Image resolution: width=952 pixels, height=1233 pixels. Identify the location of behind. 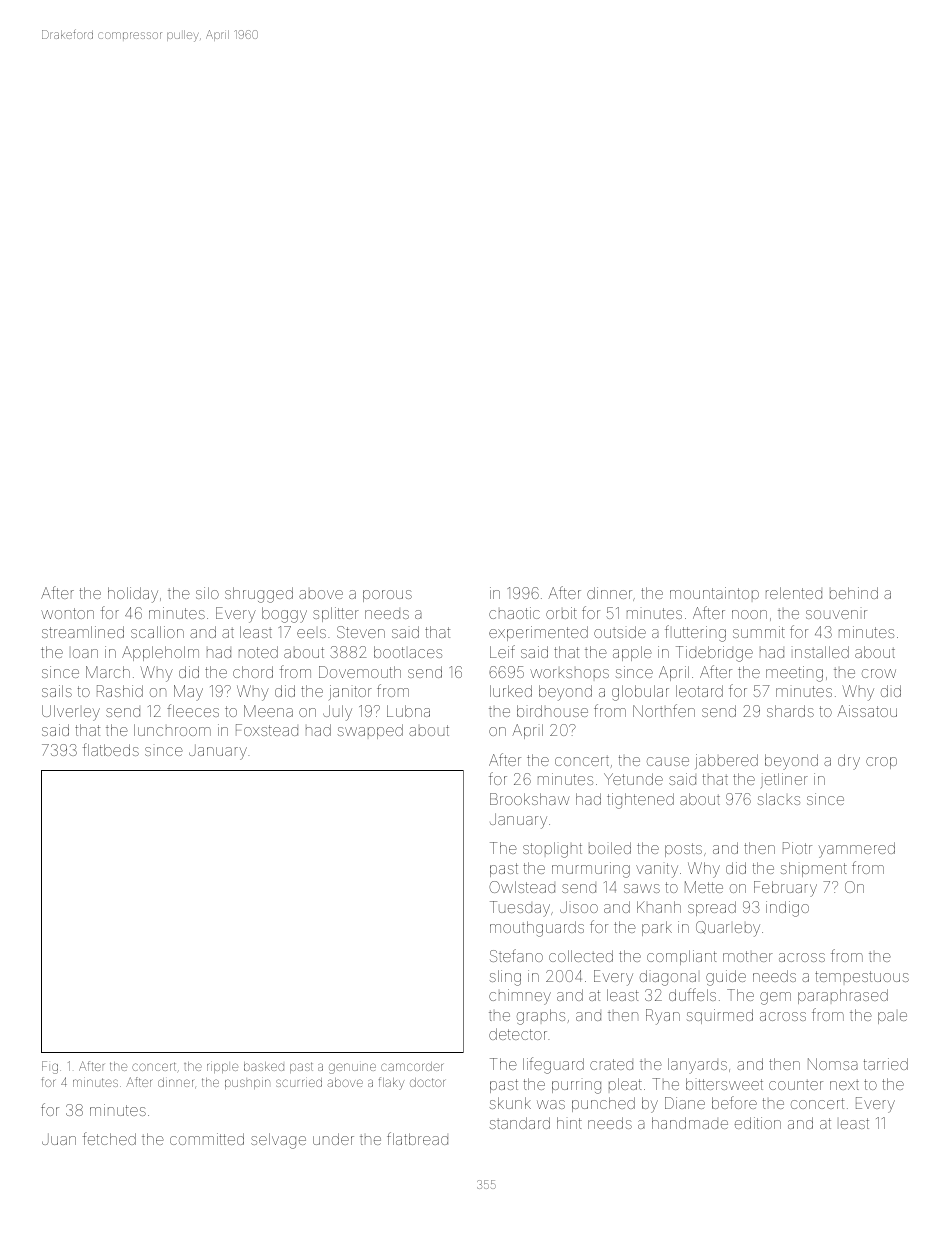
(854, 593).
